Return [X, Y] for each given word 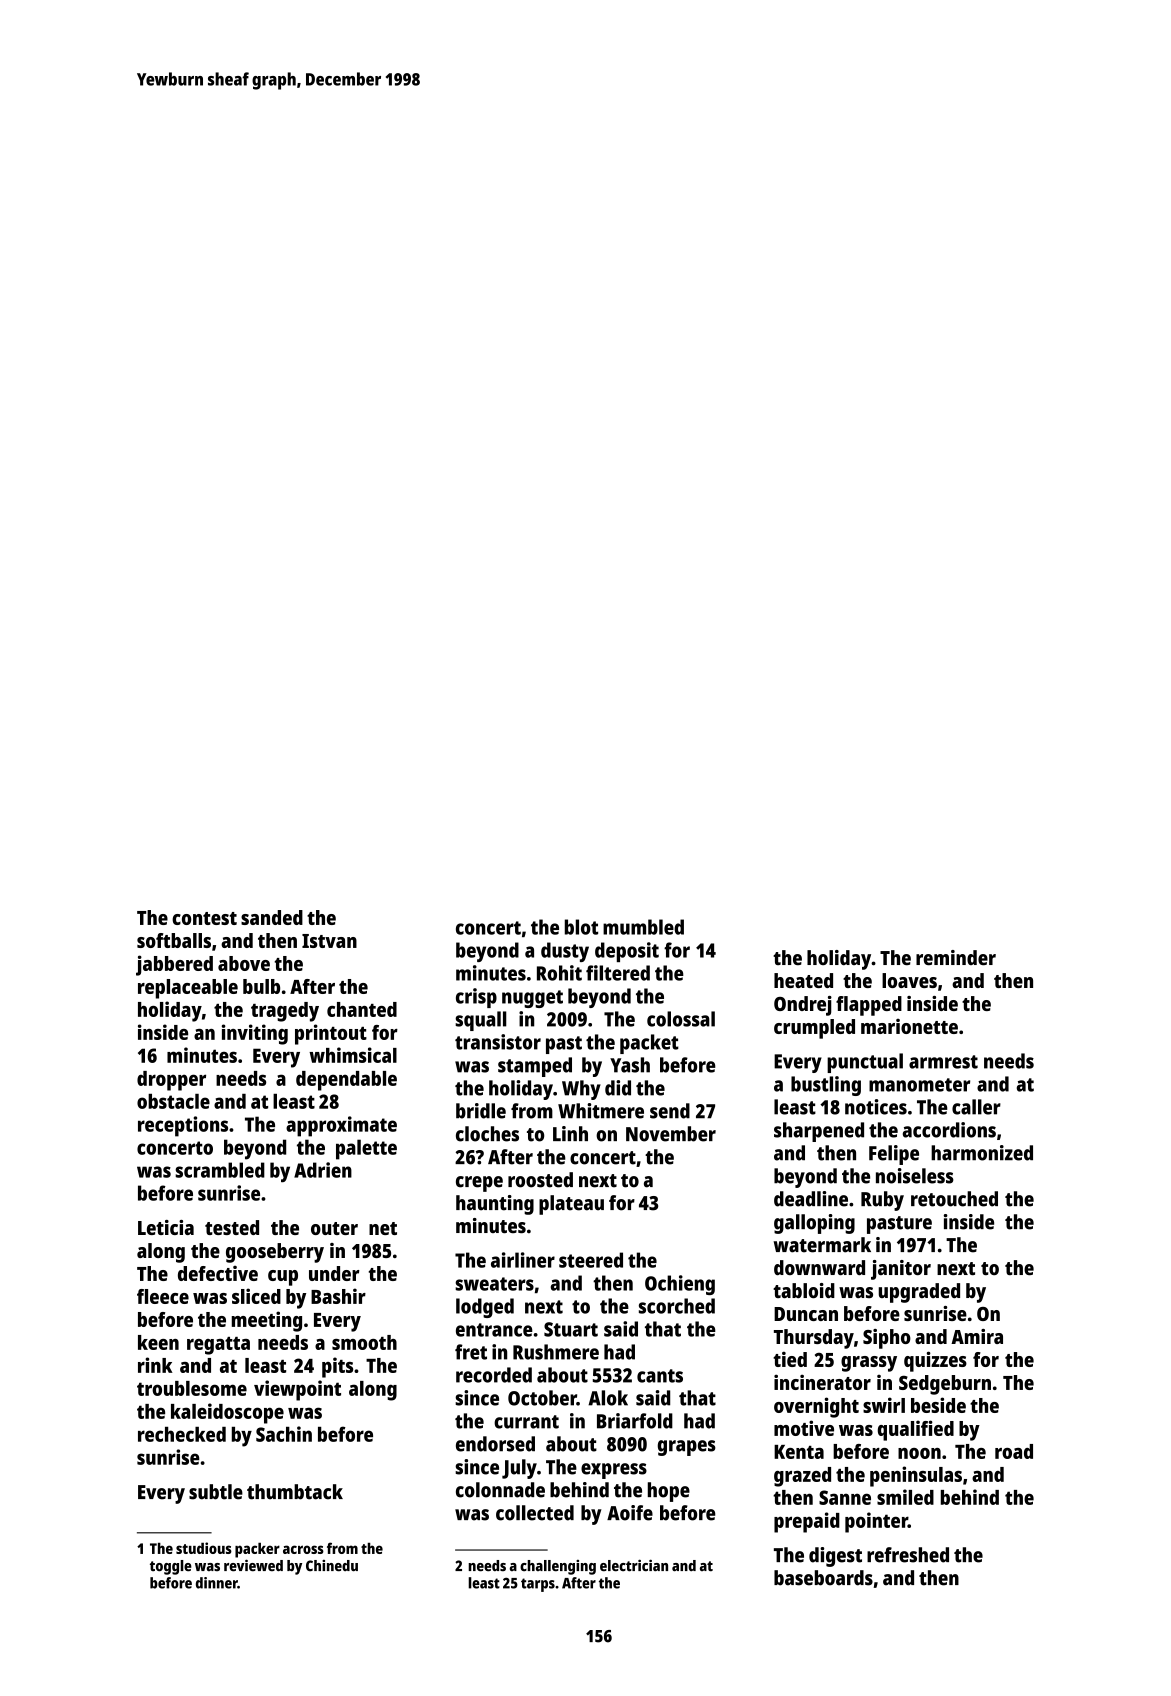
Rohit [559, 973]
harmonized [982, 1153]
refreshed [908, 1555]
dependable [346, 1081]
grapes [687, 1448]
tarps [538, 1585]
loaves [909, 980]
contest [204, 918]
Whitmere [601, 1111]
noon [919, 1453]
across [303, 1549]
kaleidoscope [227, 1413]
